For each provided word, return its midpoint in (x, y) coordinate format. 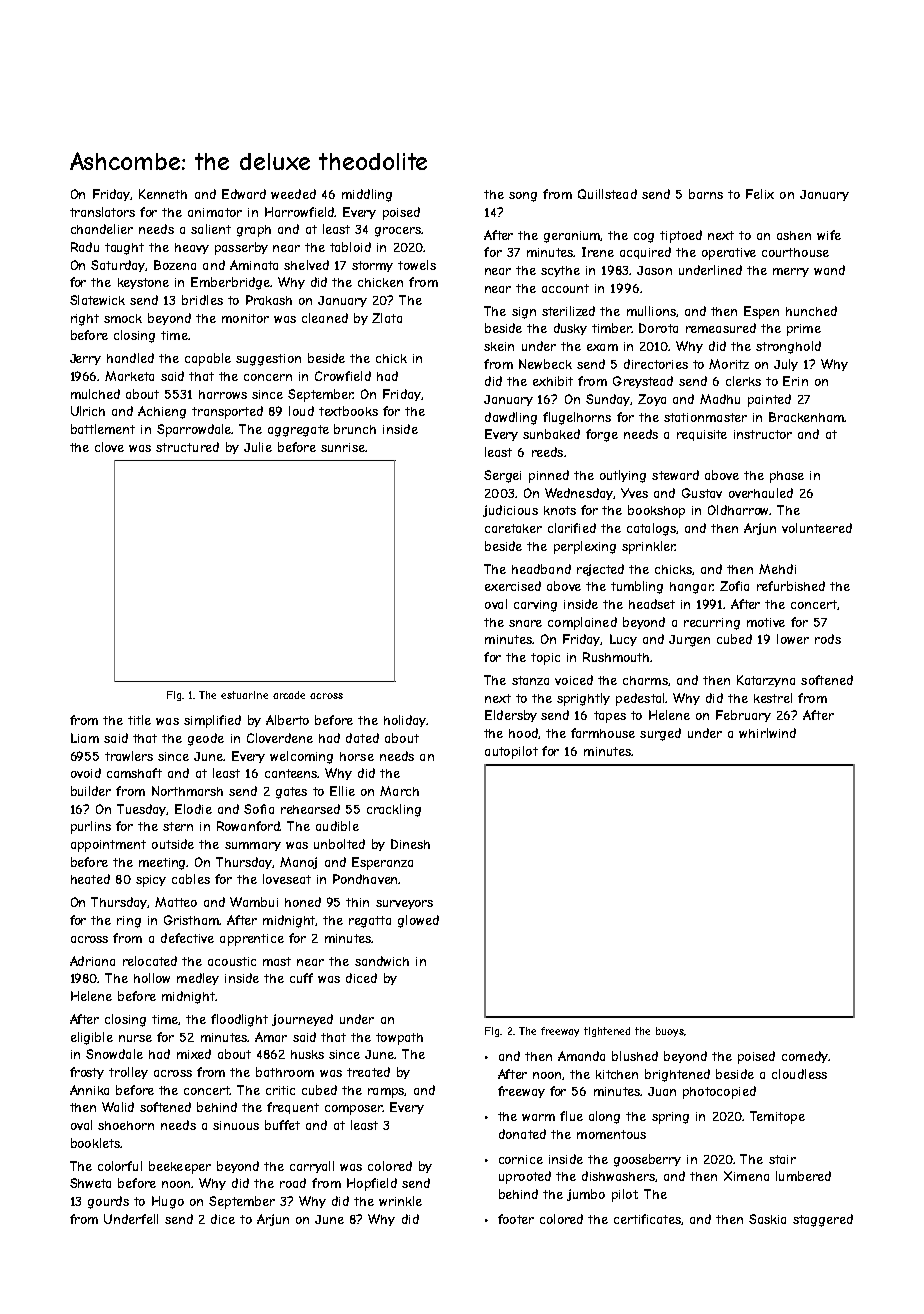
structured (187, 447)
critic (280, 1090)
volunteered (817, 528)
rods (828, 639)
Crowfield (343, 376)
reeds (547, 452)
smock (123, 318)
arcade (289, 695)
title (139, 720)
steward (675, 475)
